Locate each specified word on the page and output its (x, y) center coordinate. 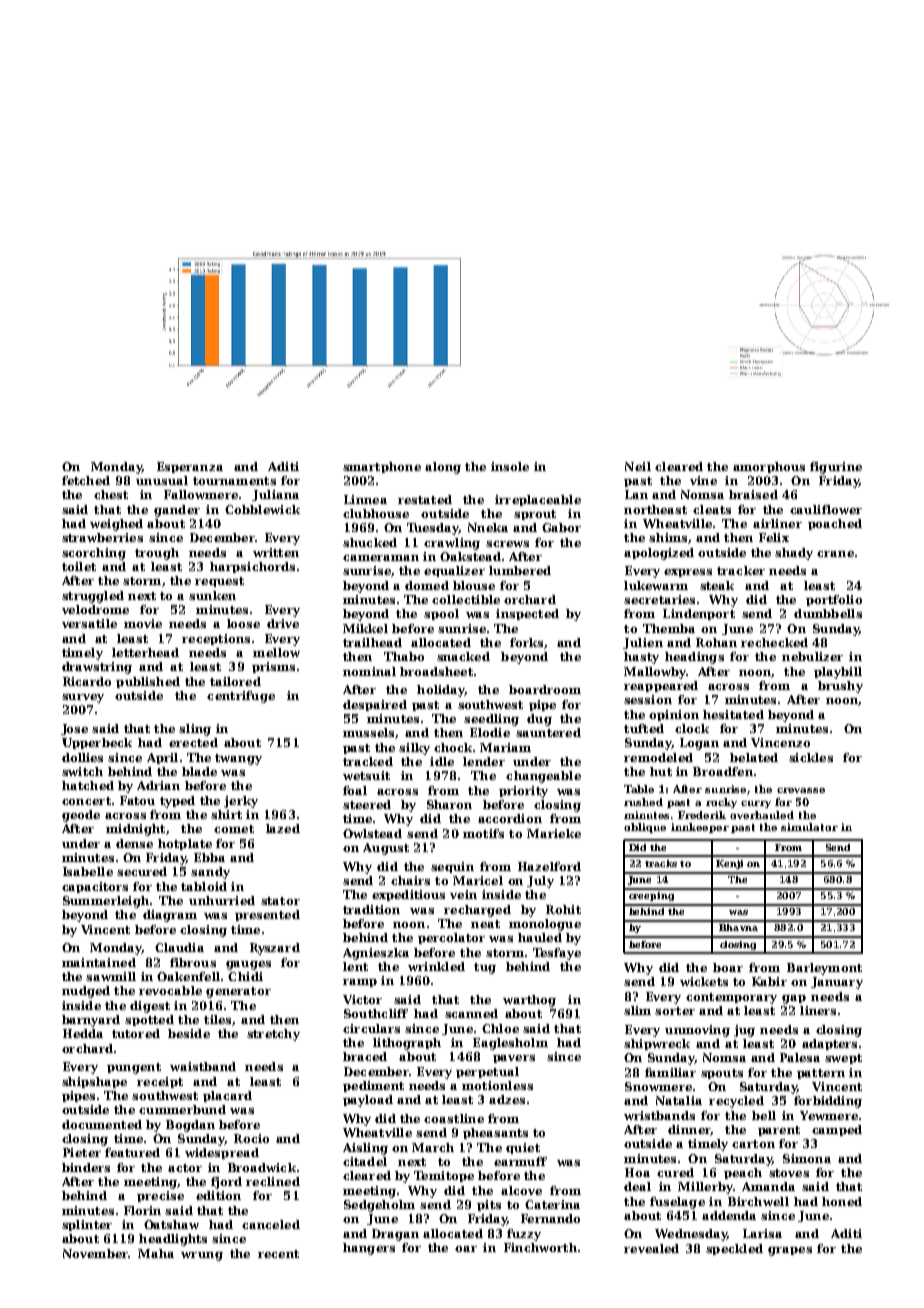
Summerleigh (106, 902)
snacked (463, 656)
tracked (368, 761)
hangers (369, 1249)
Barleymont (824, 969)
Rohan (716, 642)
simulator (809, 827)
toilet (79, 566)
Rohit (563, 909)
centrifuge (241, 697)
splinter (87, 1225)
